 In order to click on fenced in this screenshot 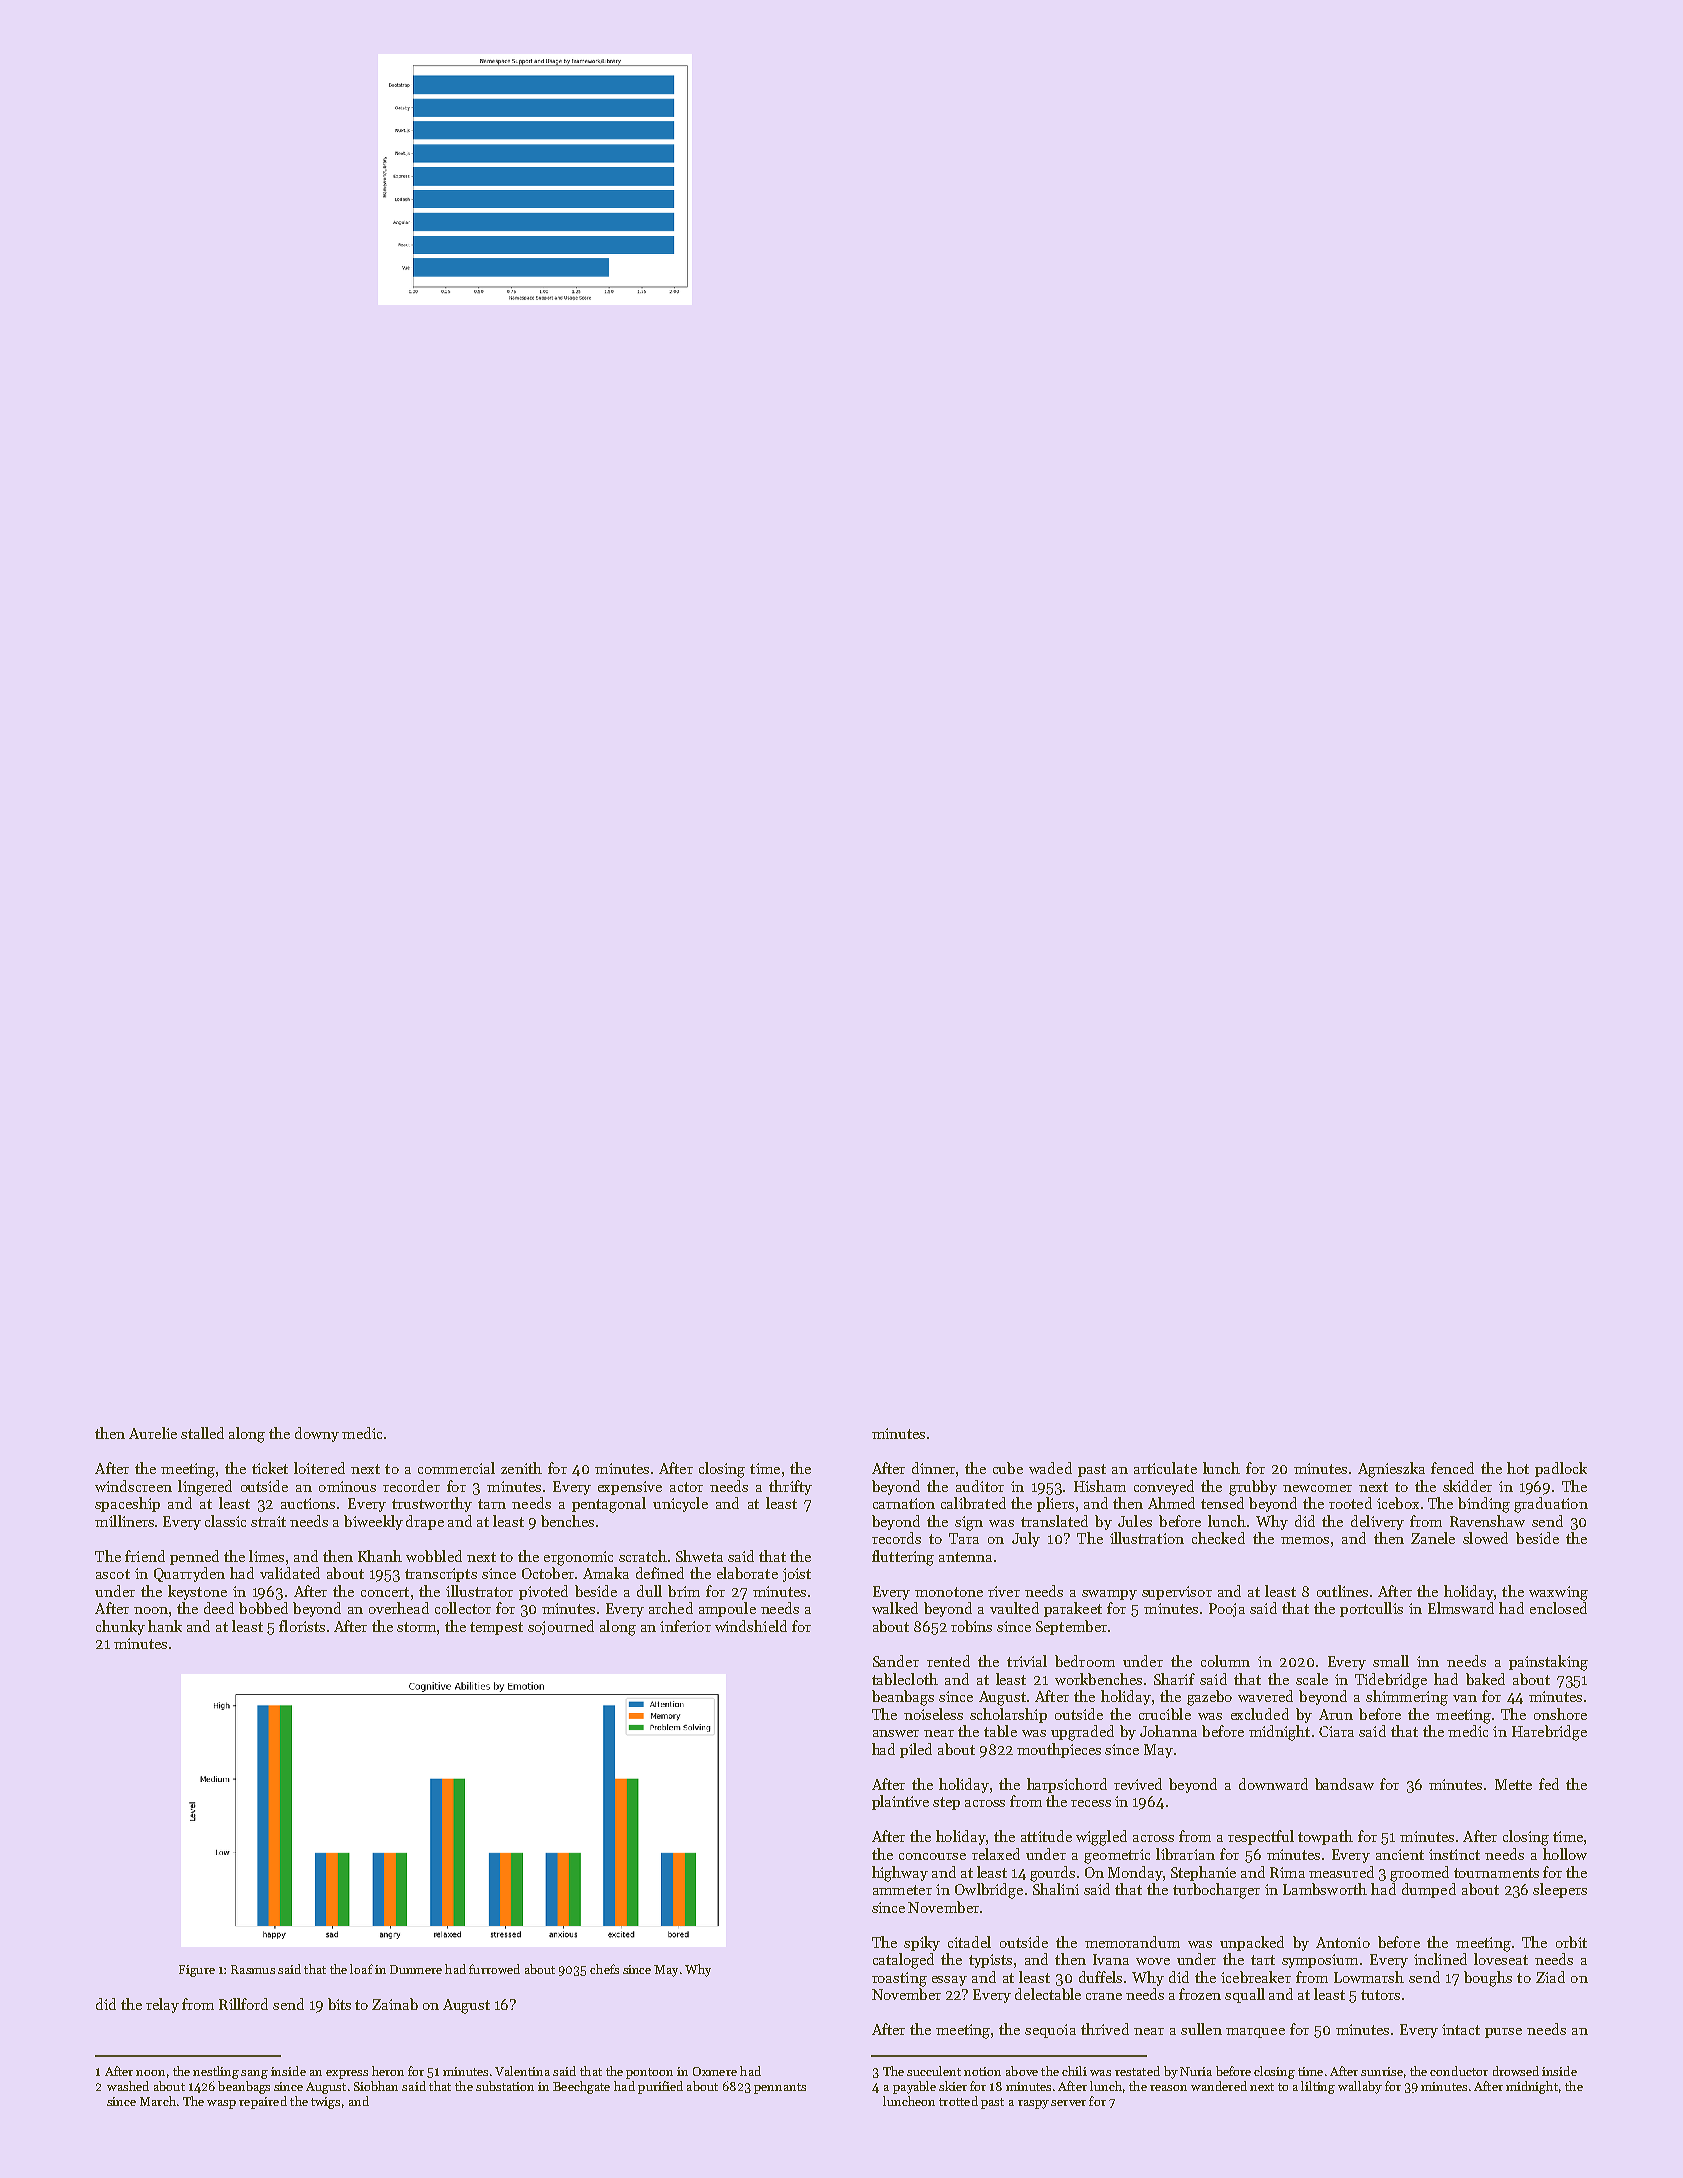, I will do `click(1452, 1468)`.
